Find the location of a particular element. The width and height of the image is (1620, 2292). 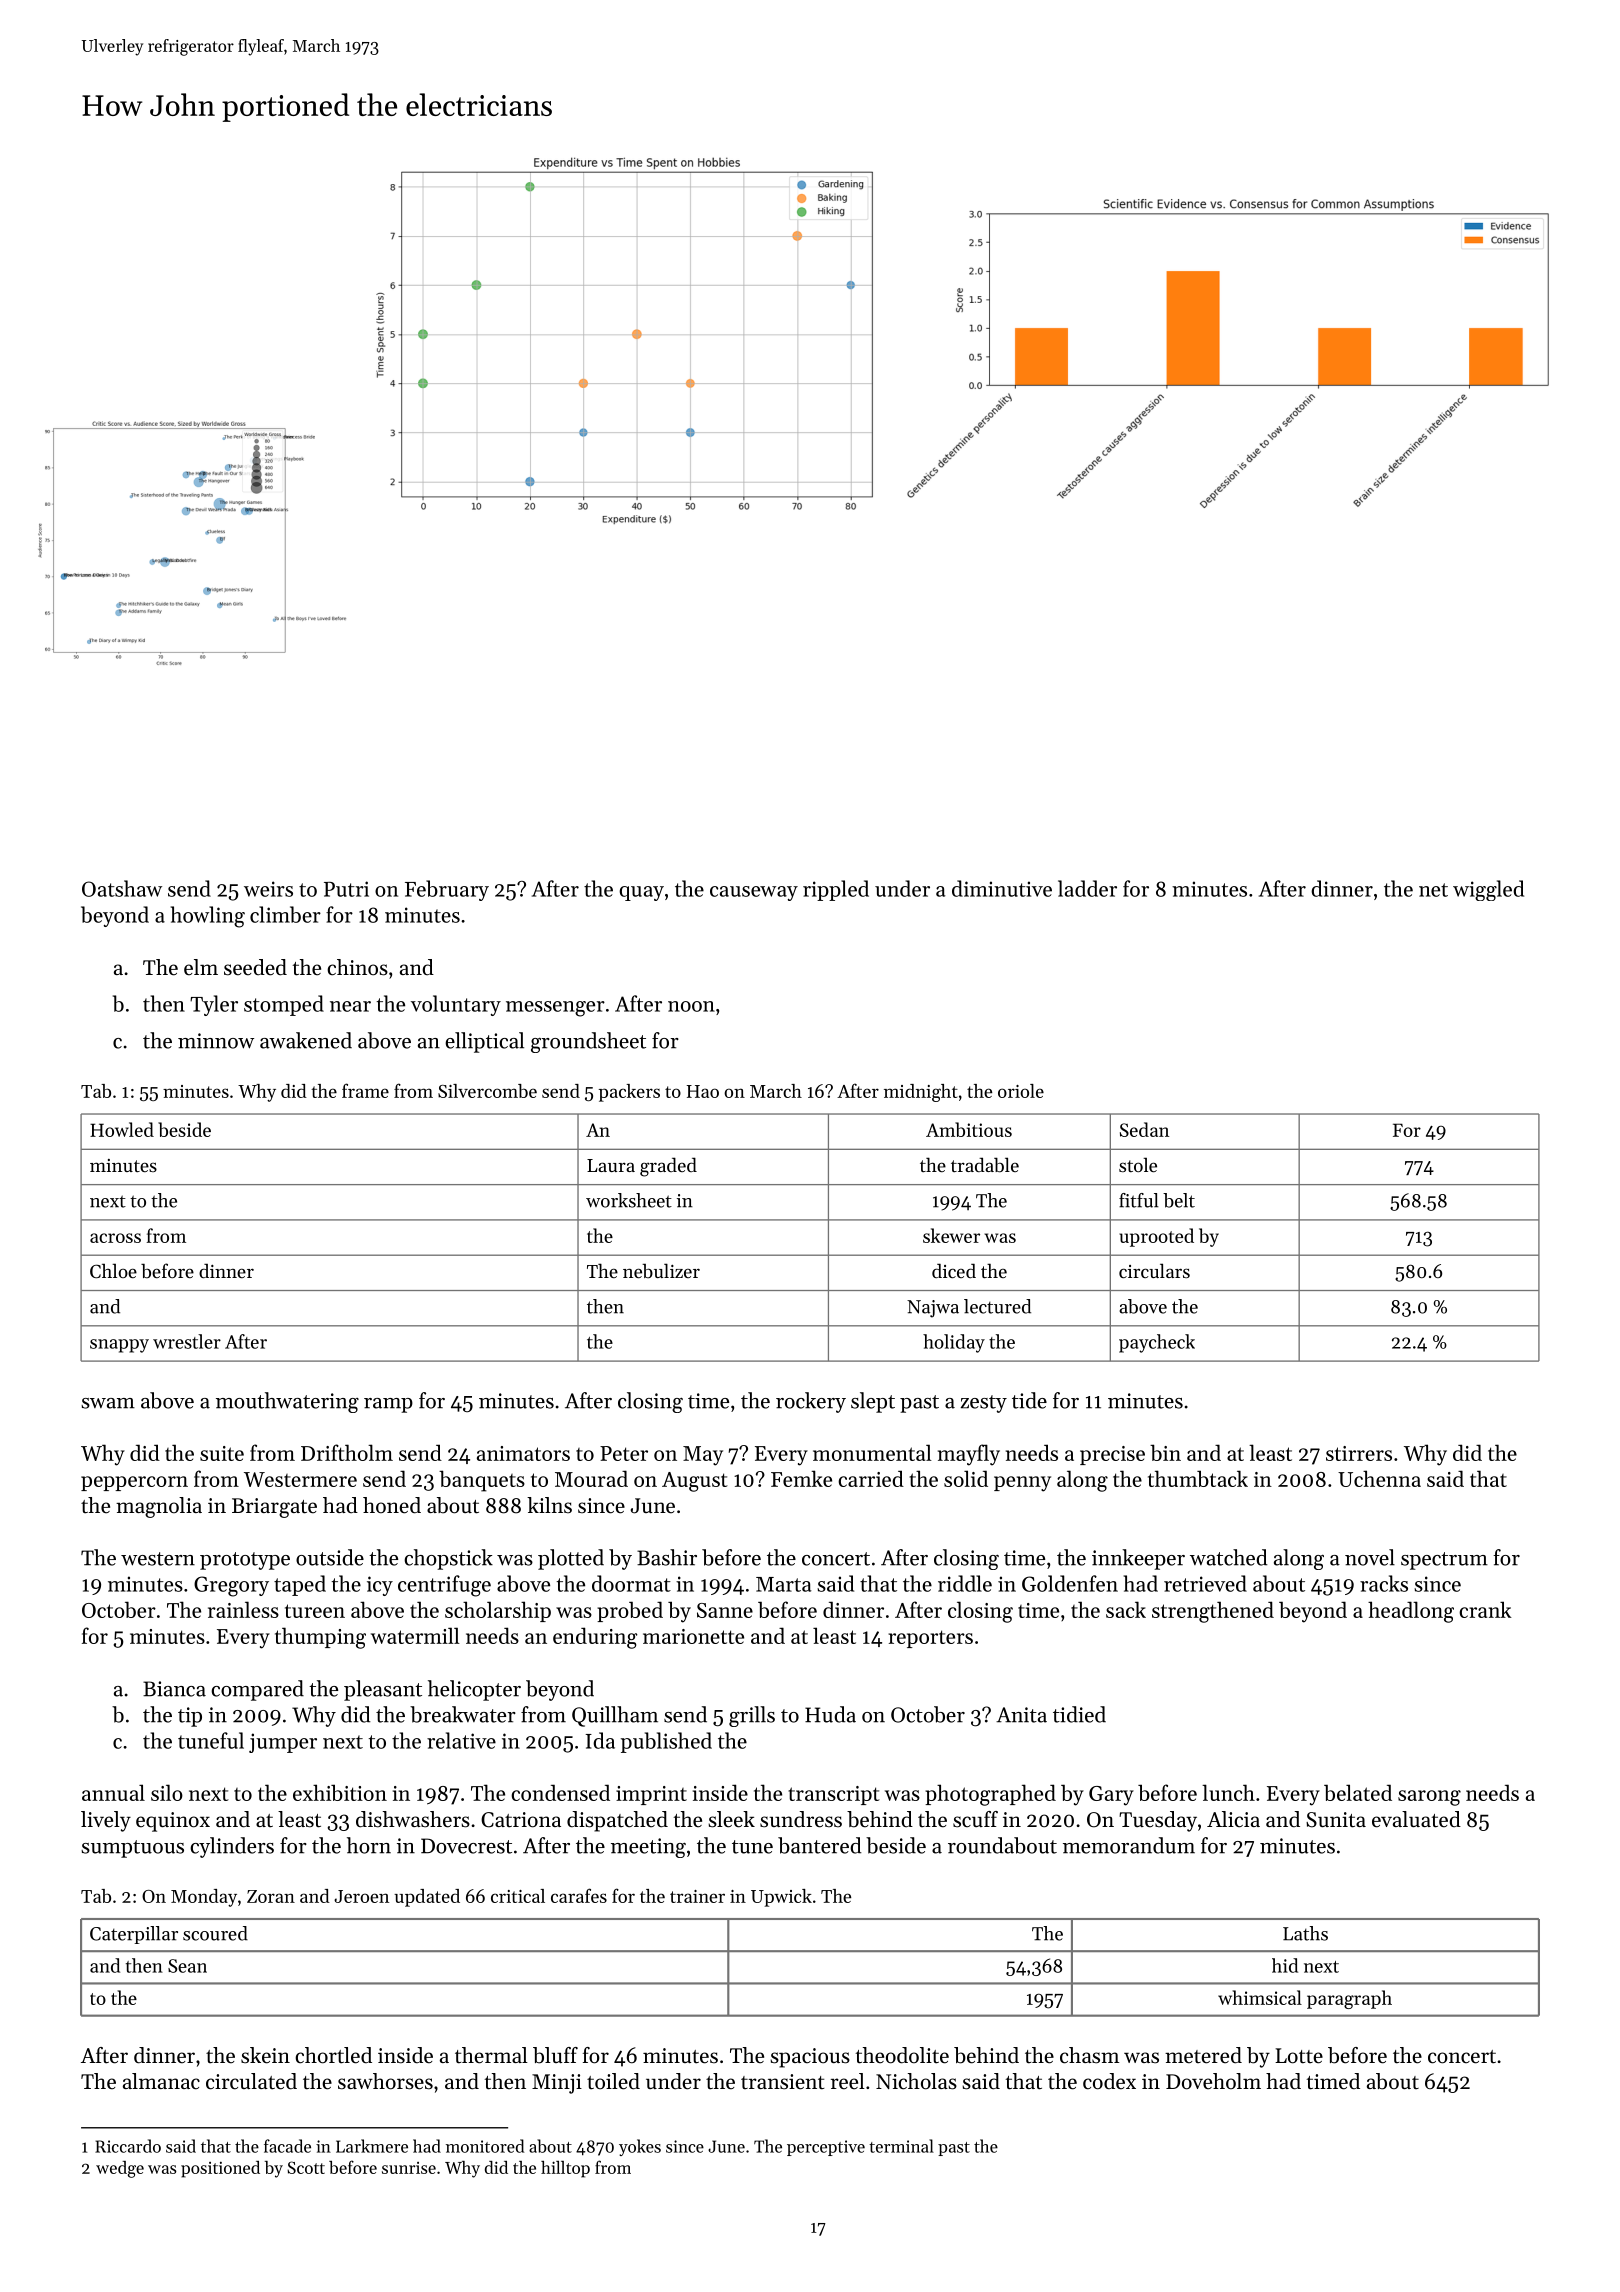

perceptive is located at coordinates (826, 2148).
